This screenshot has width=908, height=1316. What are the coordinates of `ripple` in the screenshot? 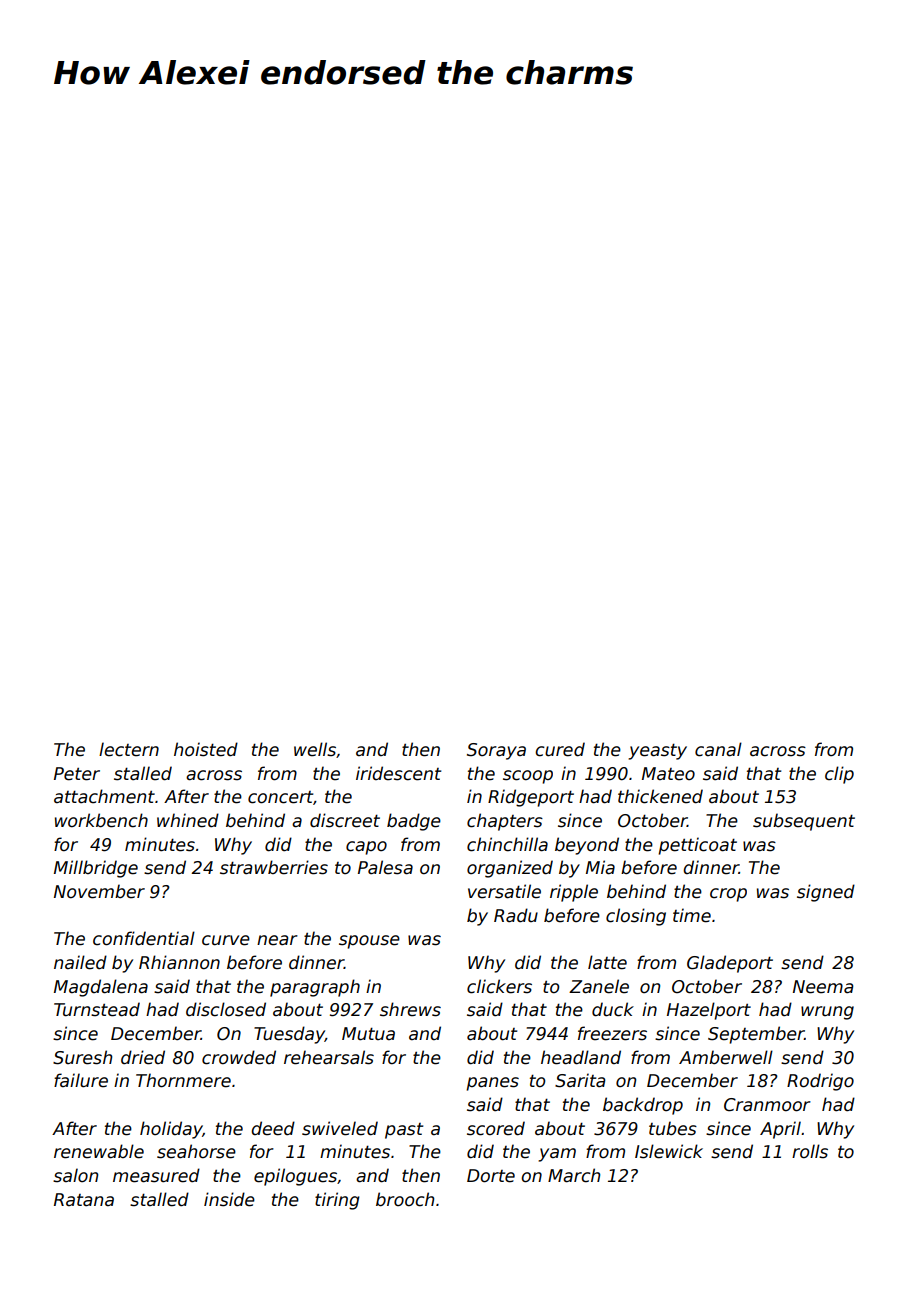 It's located at (574, 893).
